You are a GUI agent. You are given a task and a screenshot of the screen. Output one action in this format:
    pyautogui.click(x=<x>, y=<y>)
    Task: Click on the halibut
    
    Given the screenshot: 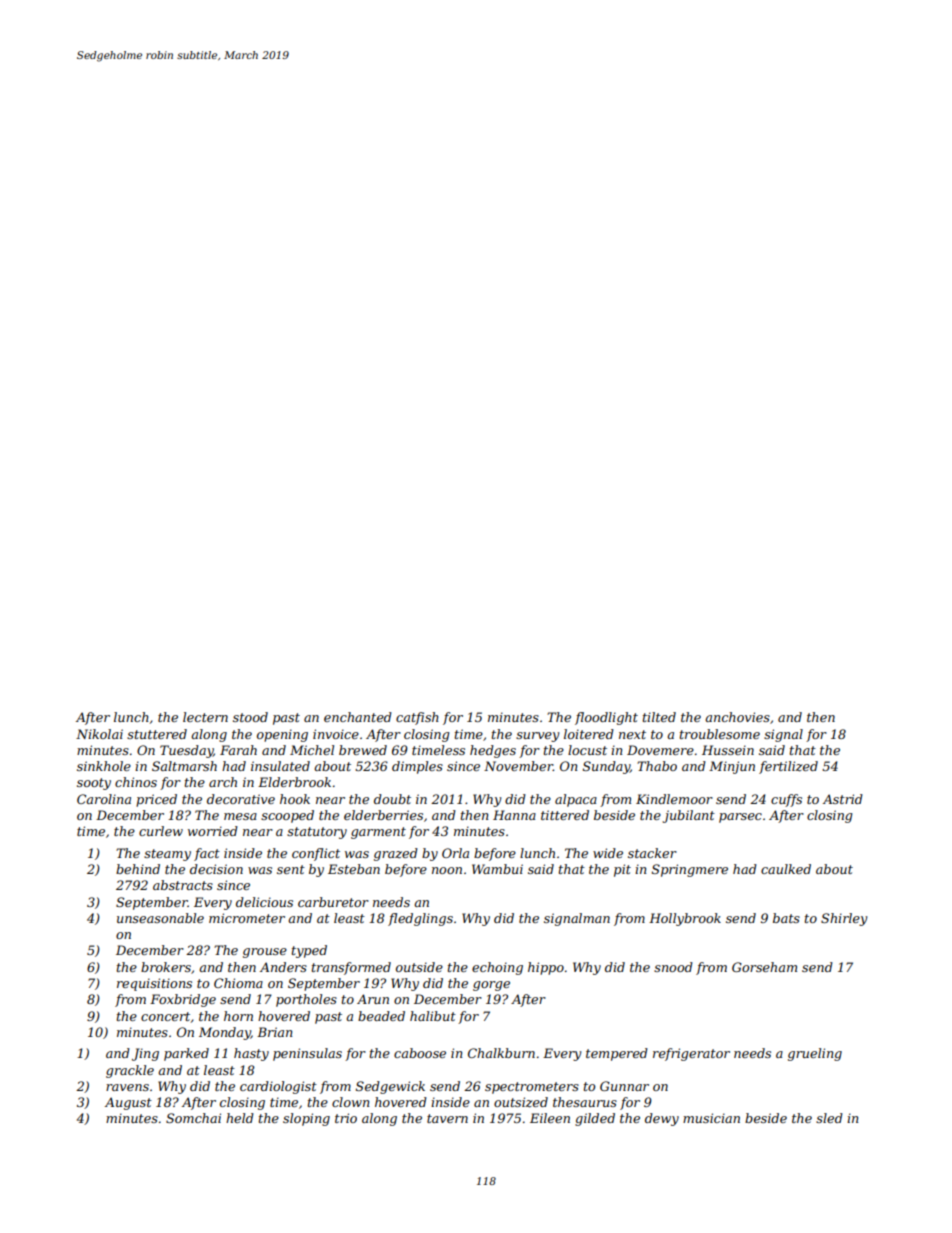 What is the action you would take?
    pyautogui.click(x=433, y=1016)
